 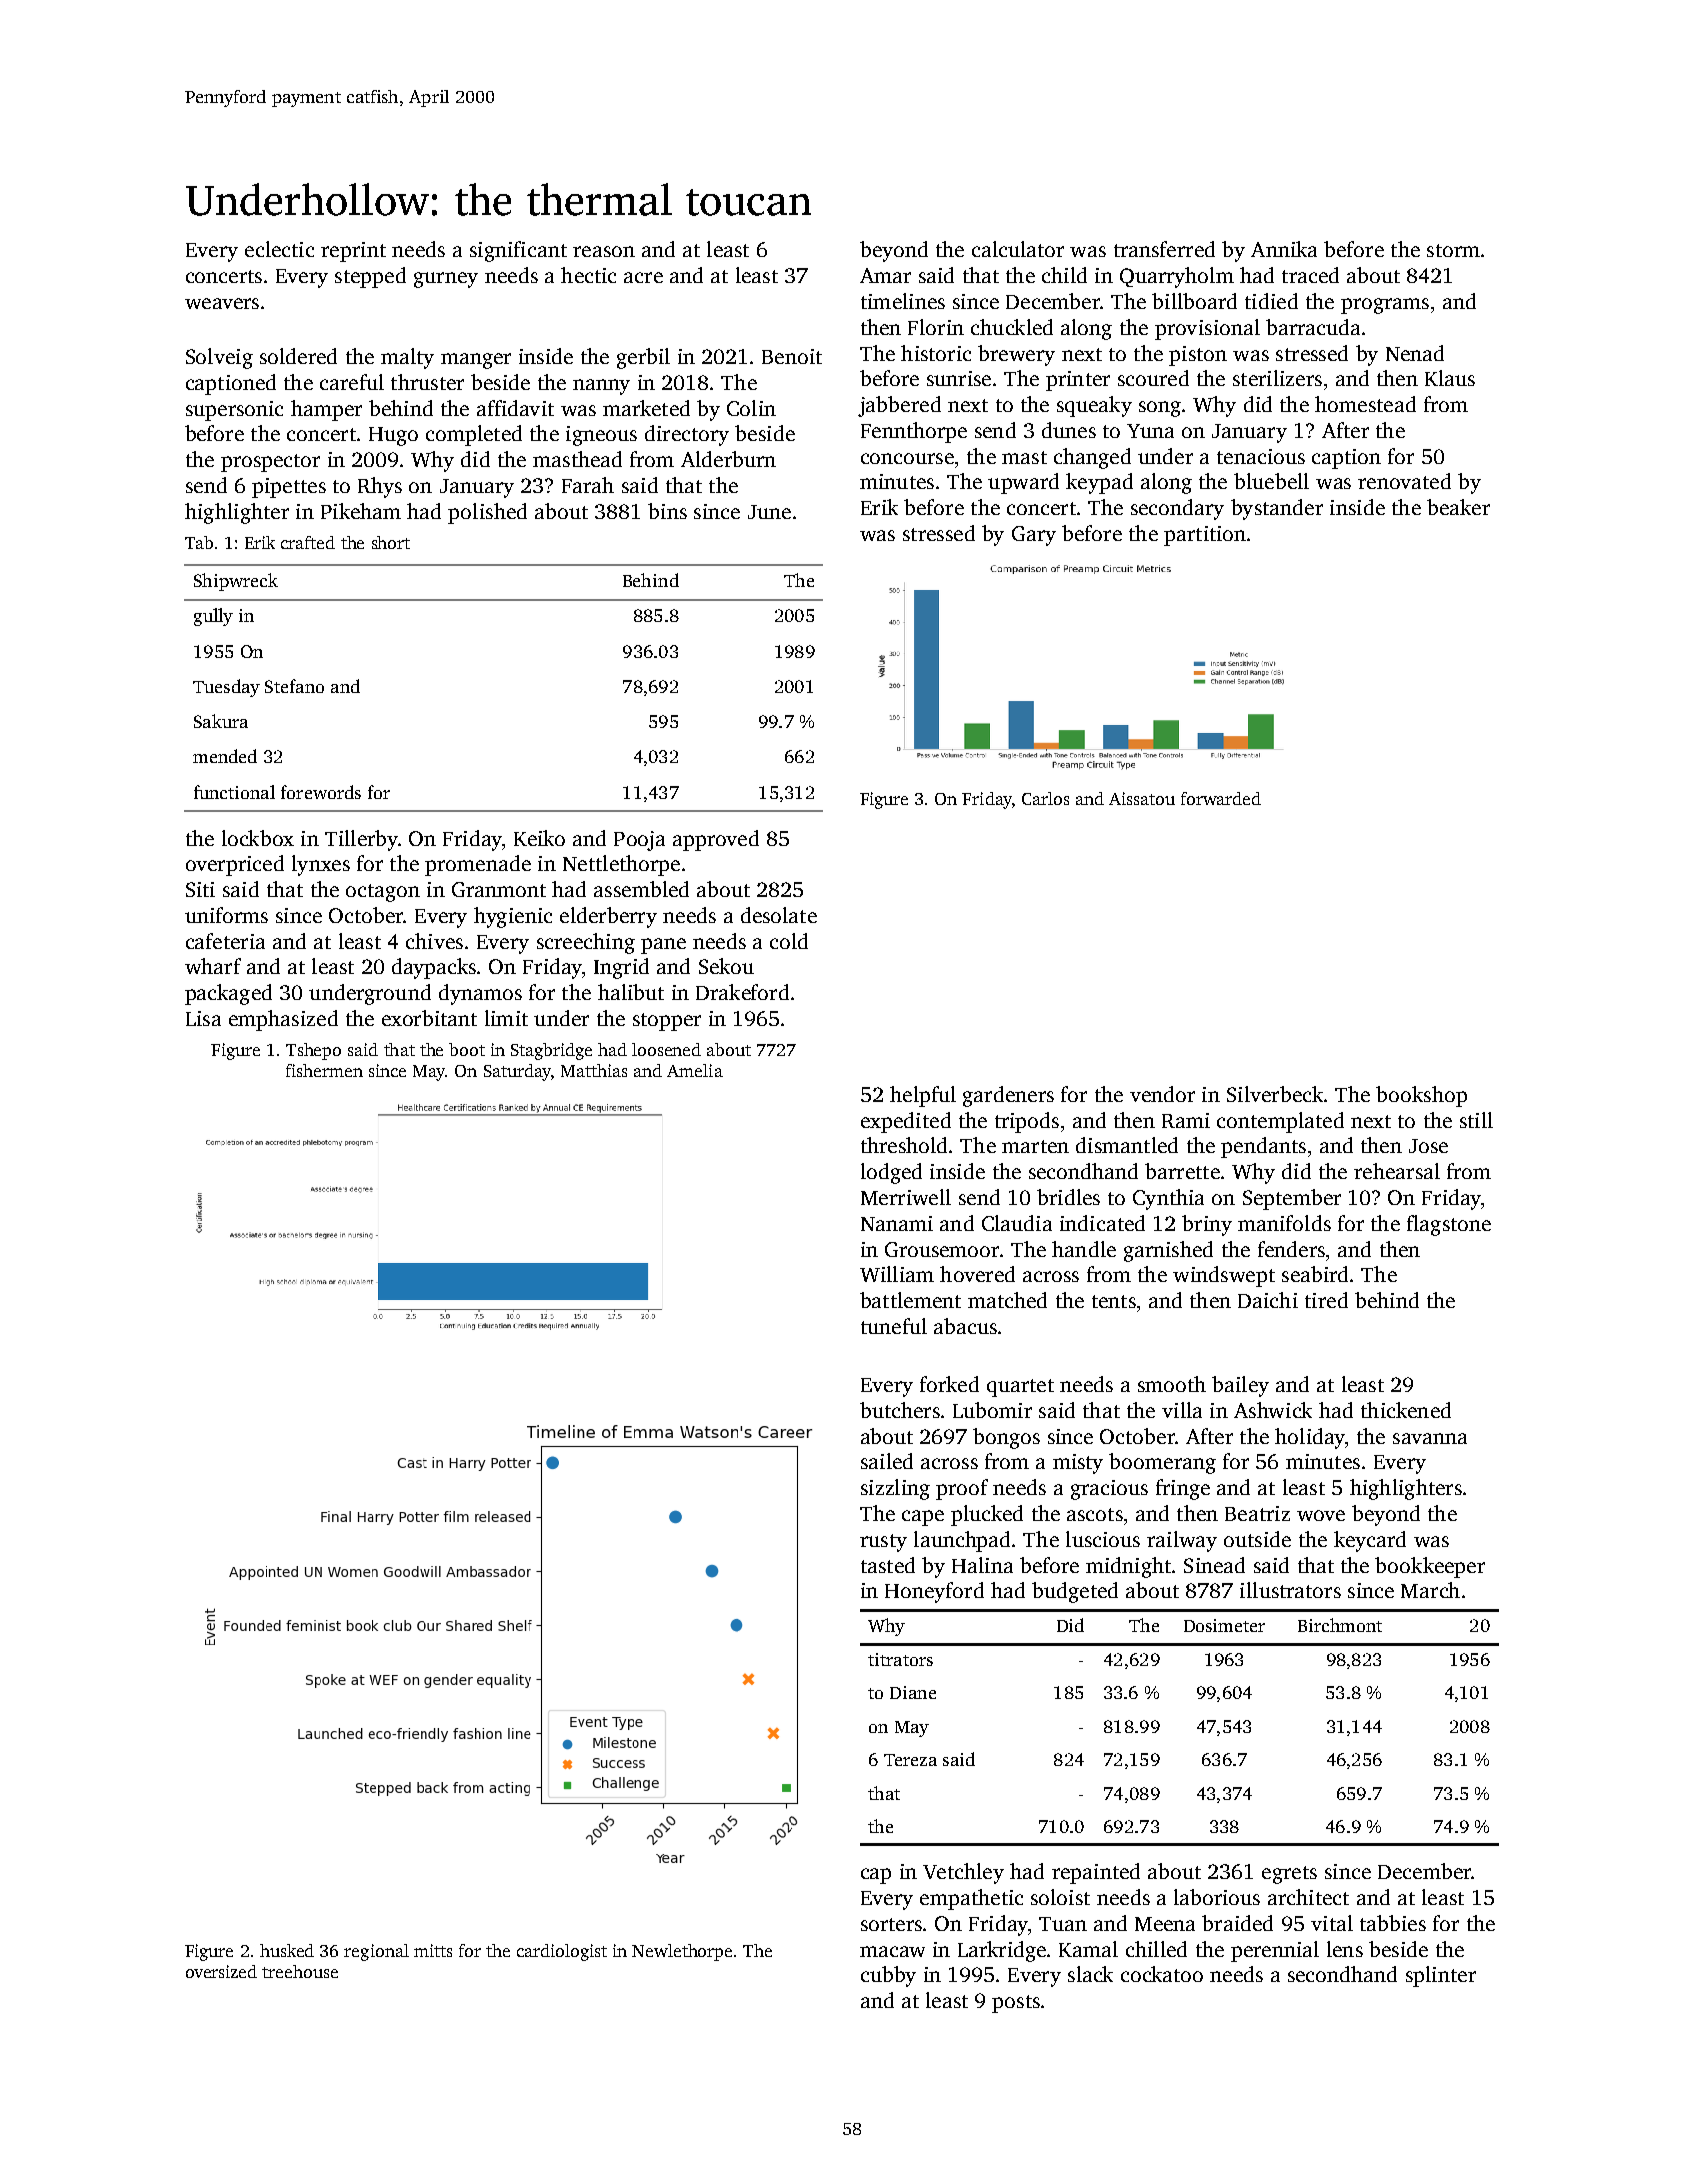 I want to click on eclectic, so click(x=279, y=249).
